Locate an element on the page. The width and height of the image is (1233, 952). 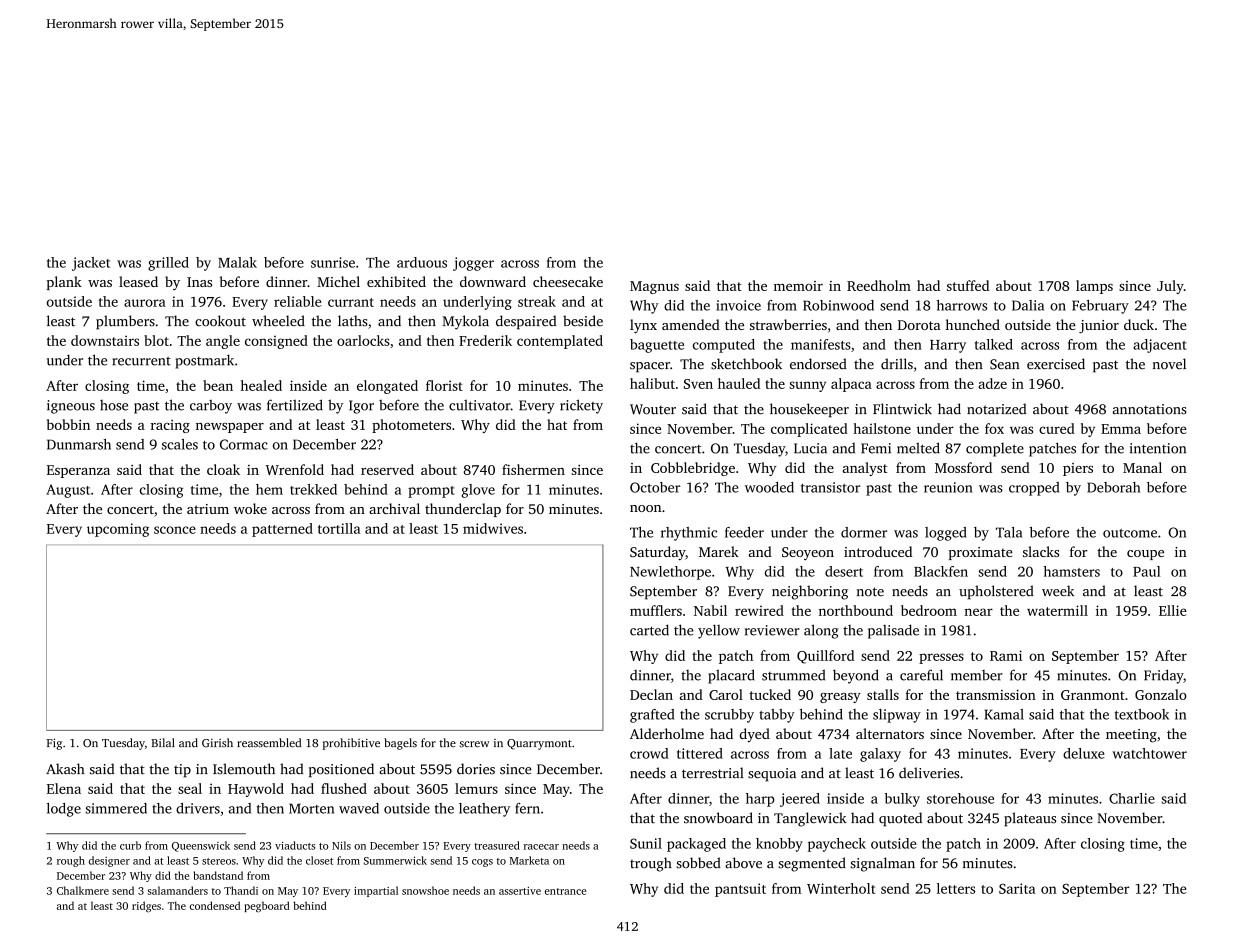
Frederik is located at coordinates (485, 340).
